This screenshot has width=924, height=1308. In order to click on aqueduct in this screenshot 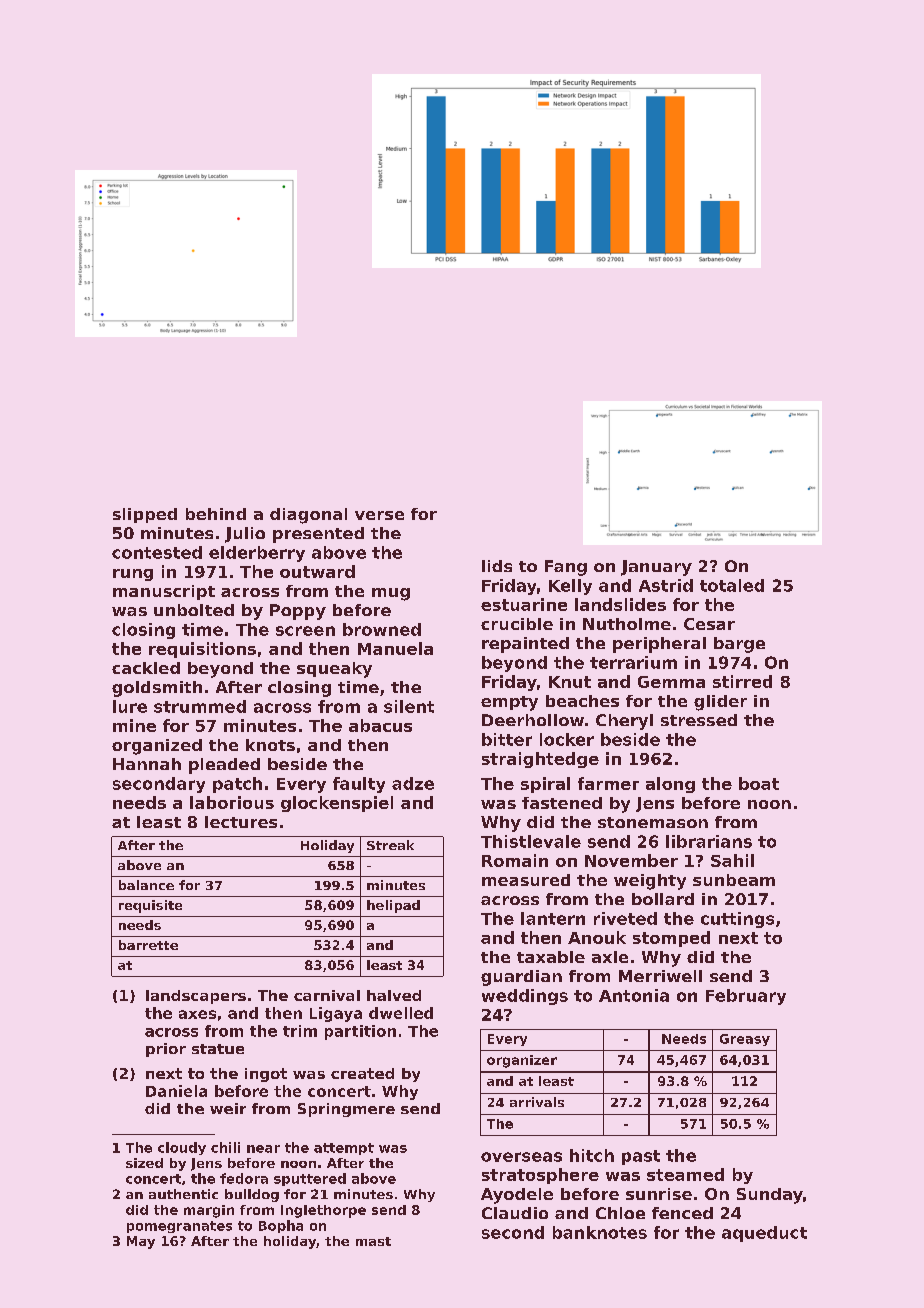, I will do `click(764, 1234)`.
